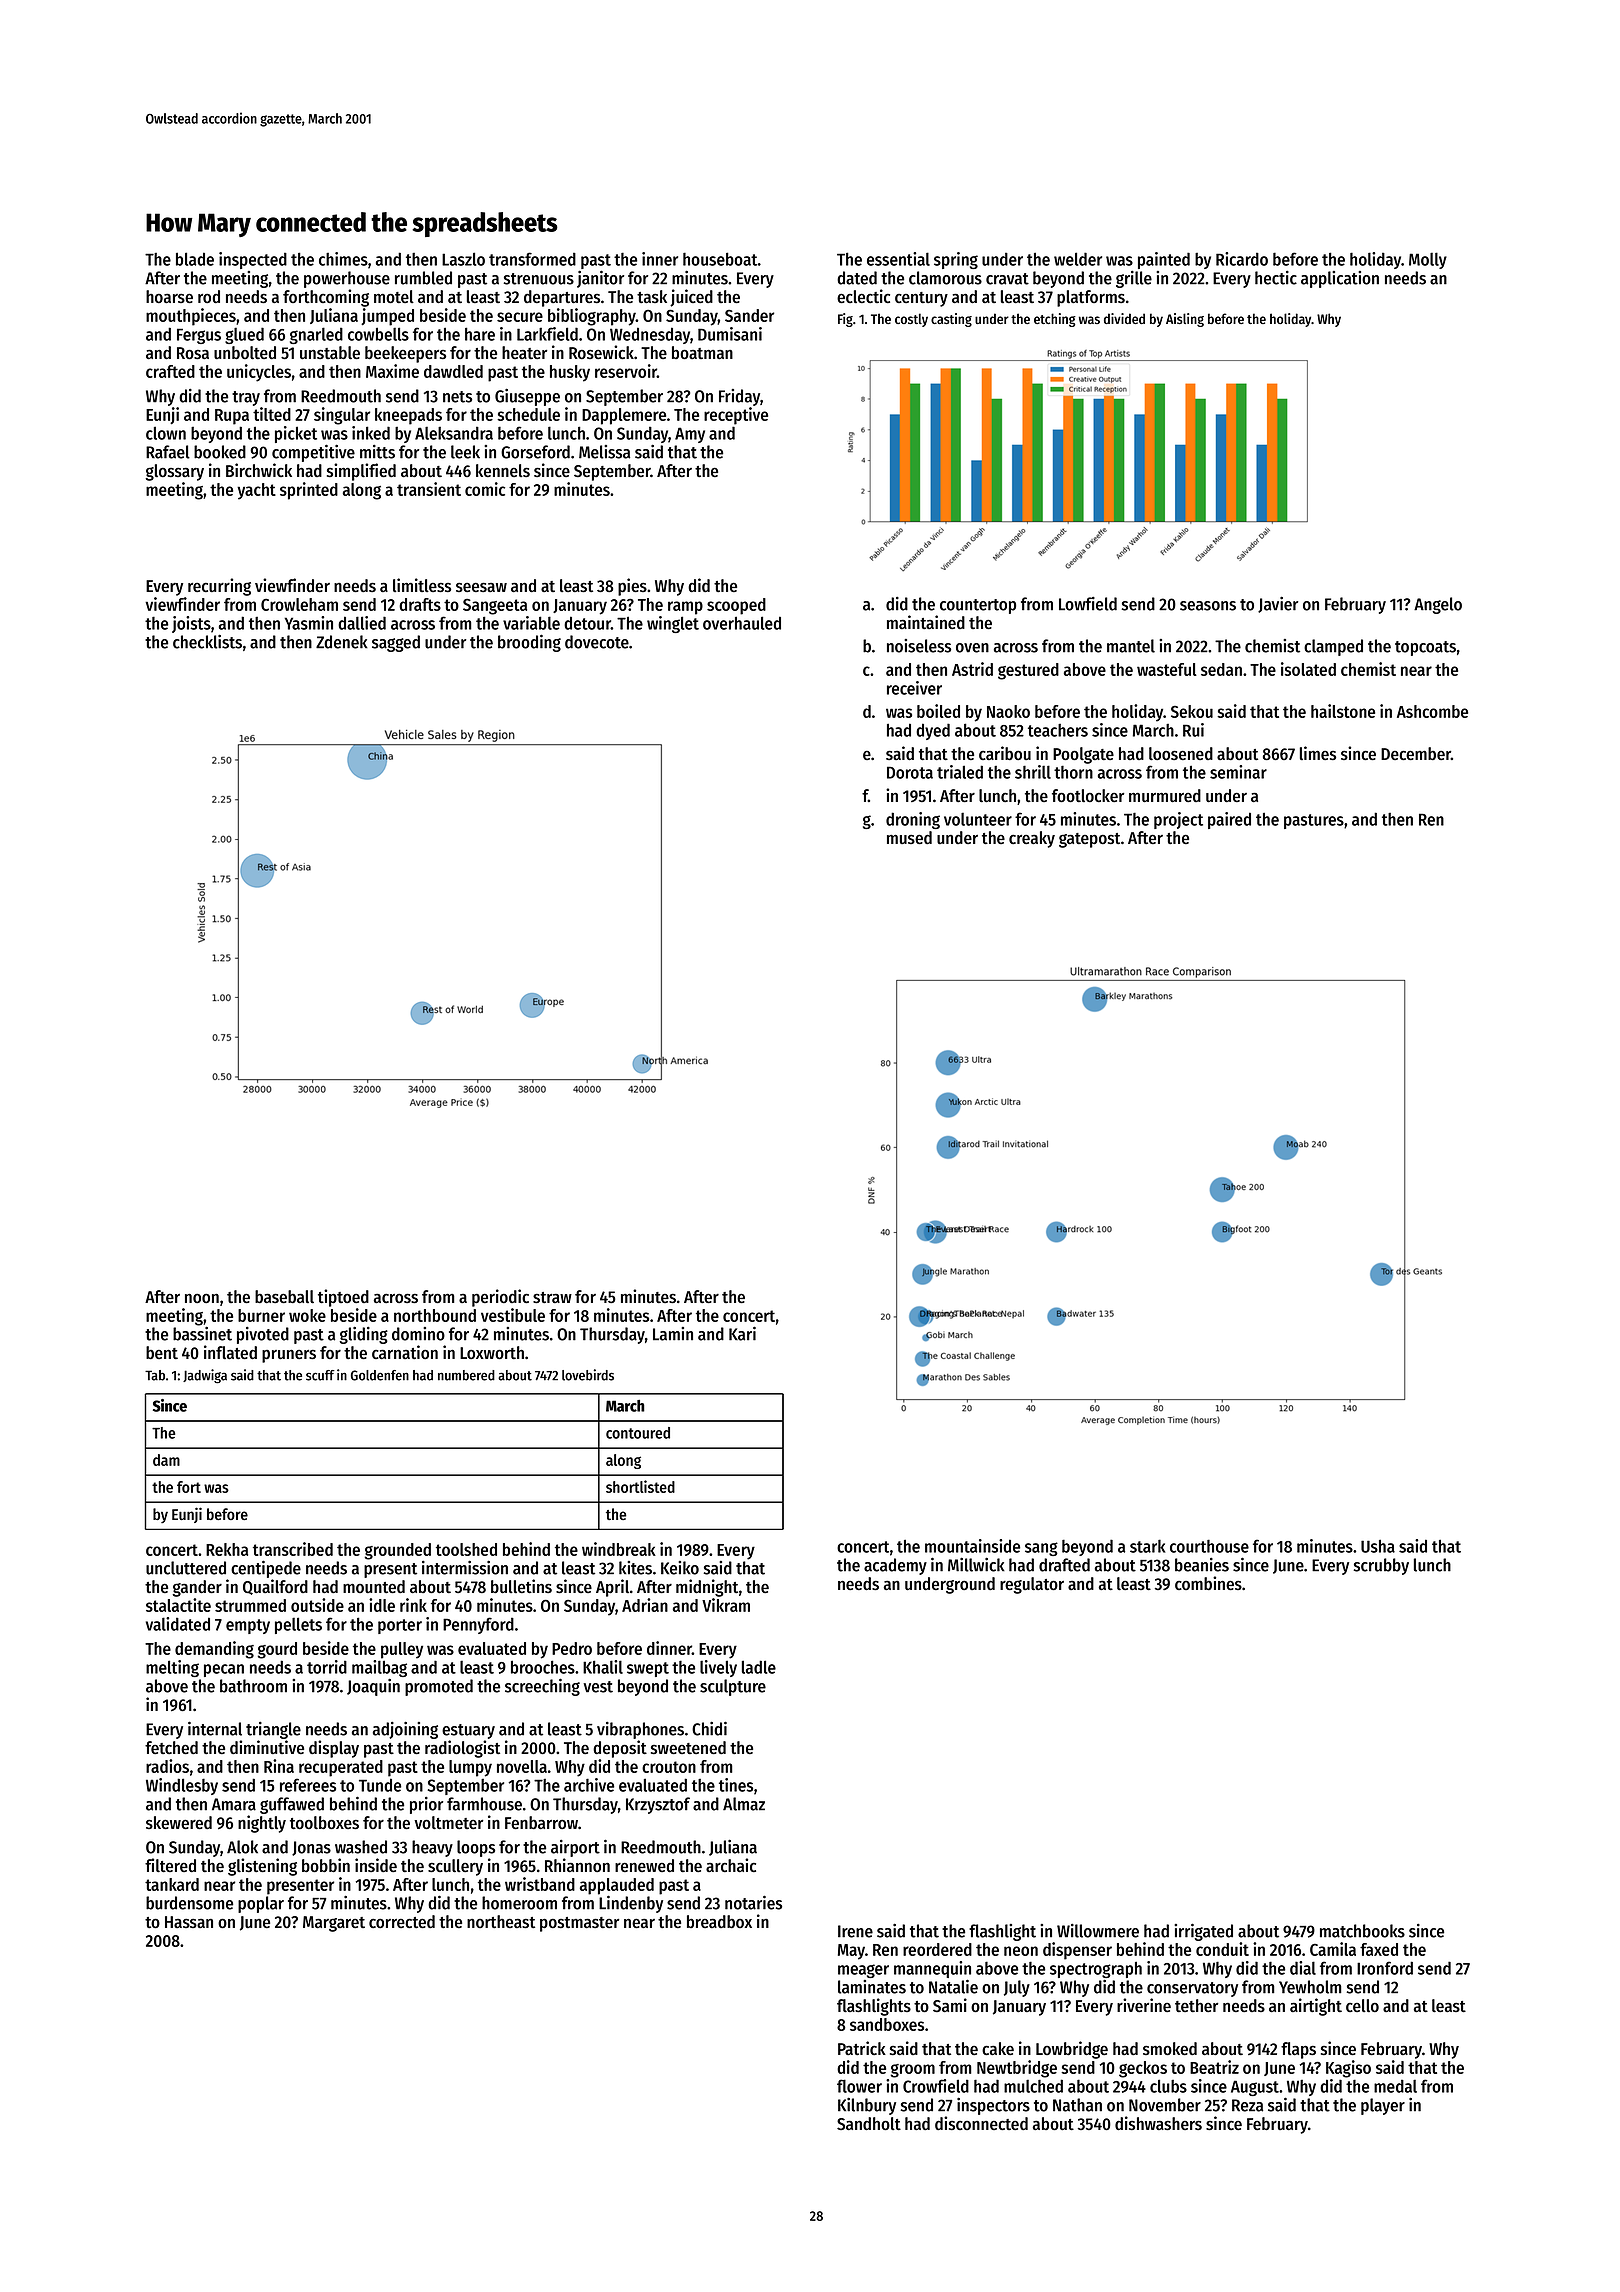 The width and height of the screenshot is (1620, 2292). Describe the element at coordinates (759, 1667) in the screenshot. I see `ladle` at that location.
